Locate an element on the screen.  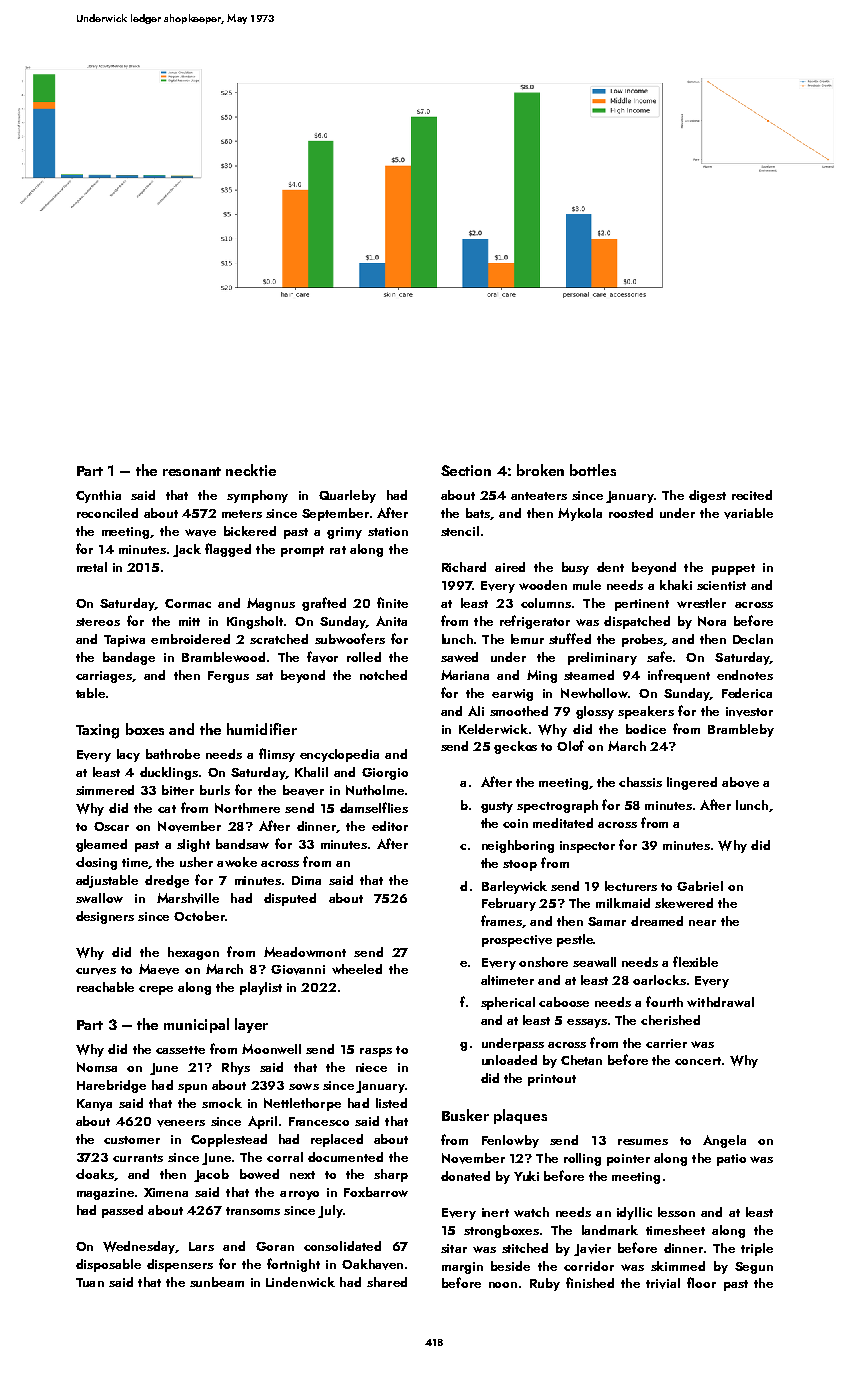
symphony is located at coordinates (257, 496).
